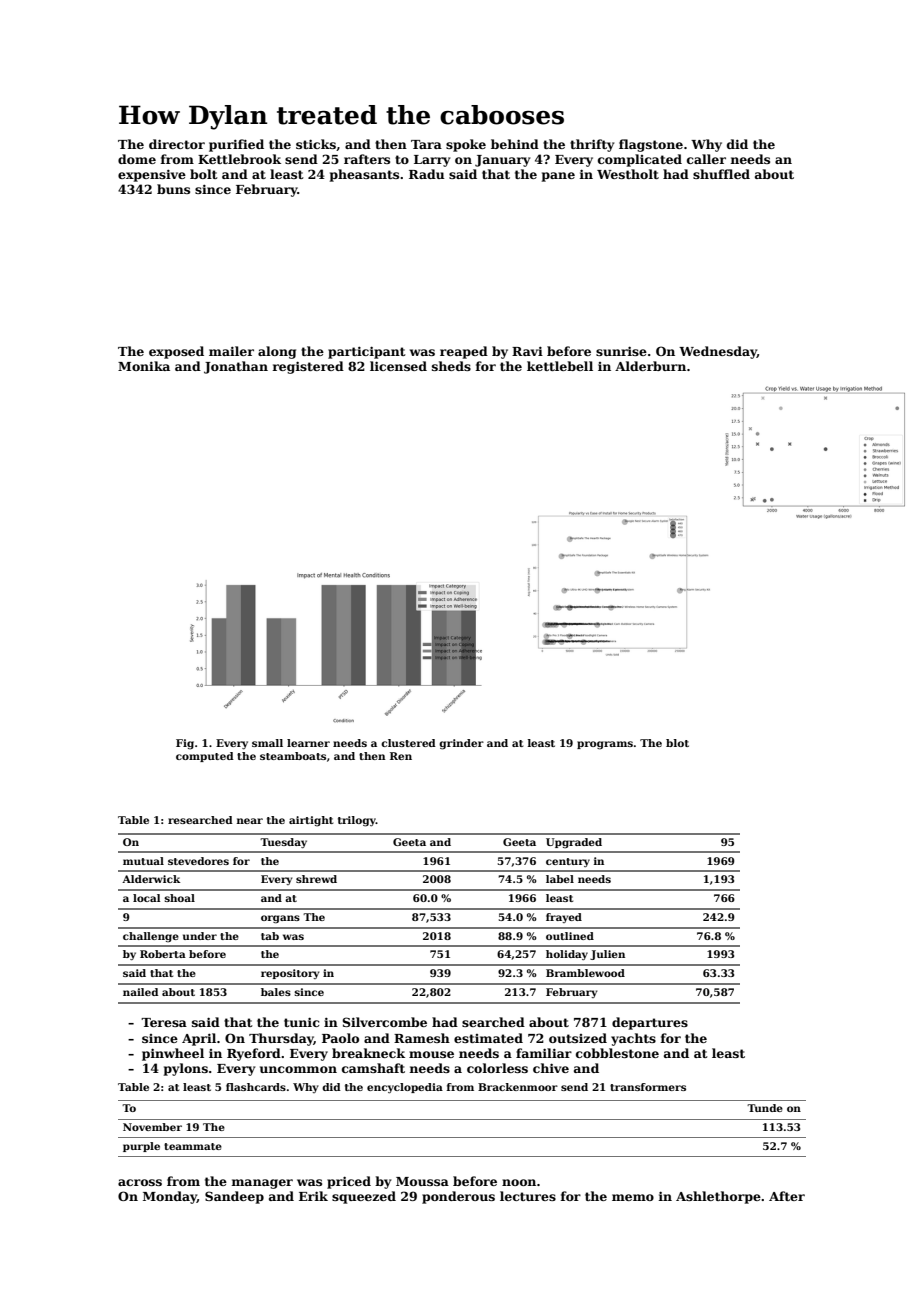 This document has width=924, height=1308. I want to click on small, so click(267, 743).
